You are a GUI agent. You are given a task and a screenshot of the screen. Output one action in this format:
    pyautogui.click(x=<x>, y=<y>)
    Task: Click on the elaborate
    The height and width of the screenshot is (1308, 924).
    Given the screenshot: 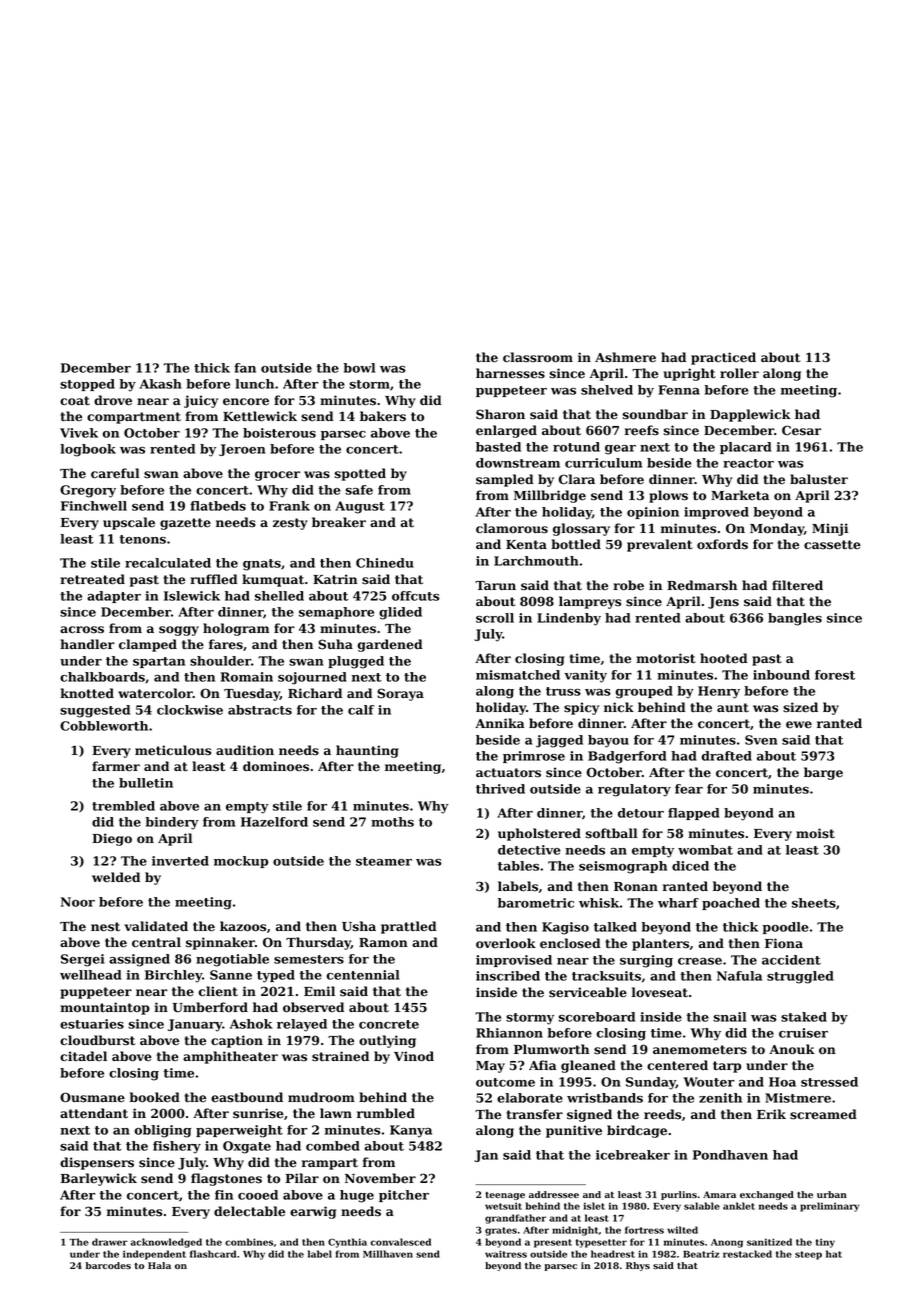 What is the action you would take?
    pyautogui.click(x=530, y=1098)
